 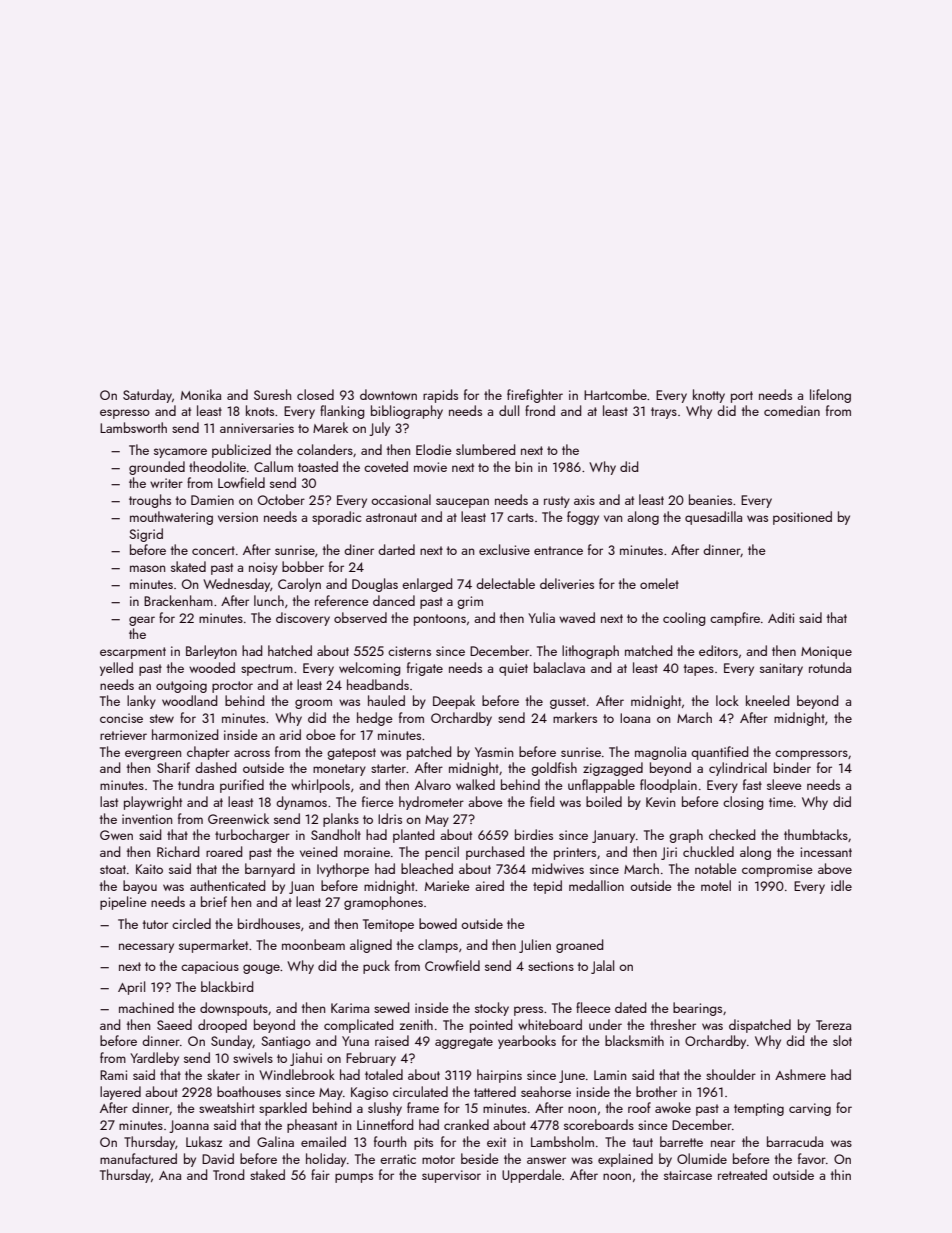 What do you see at coordinates (201, 394) in the screenshot?
I see `Monika` at bounding box center [201, 394].
